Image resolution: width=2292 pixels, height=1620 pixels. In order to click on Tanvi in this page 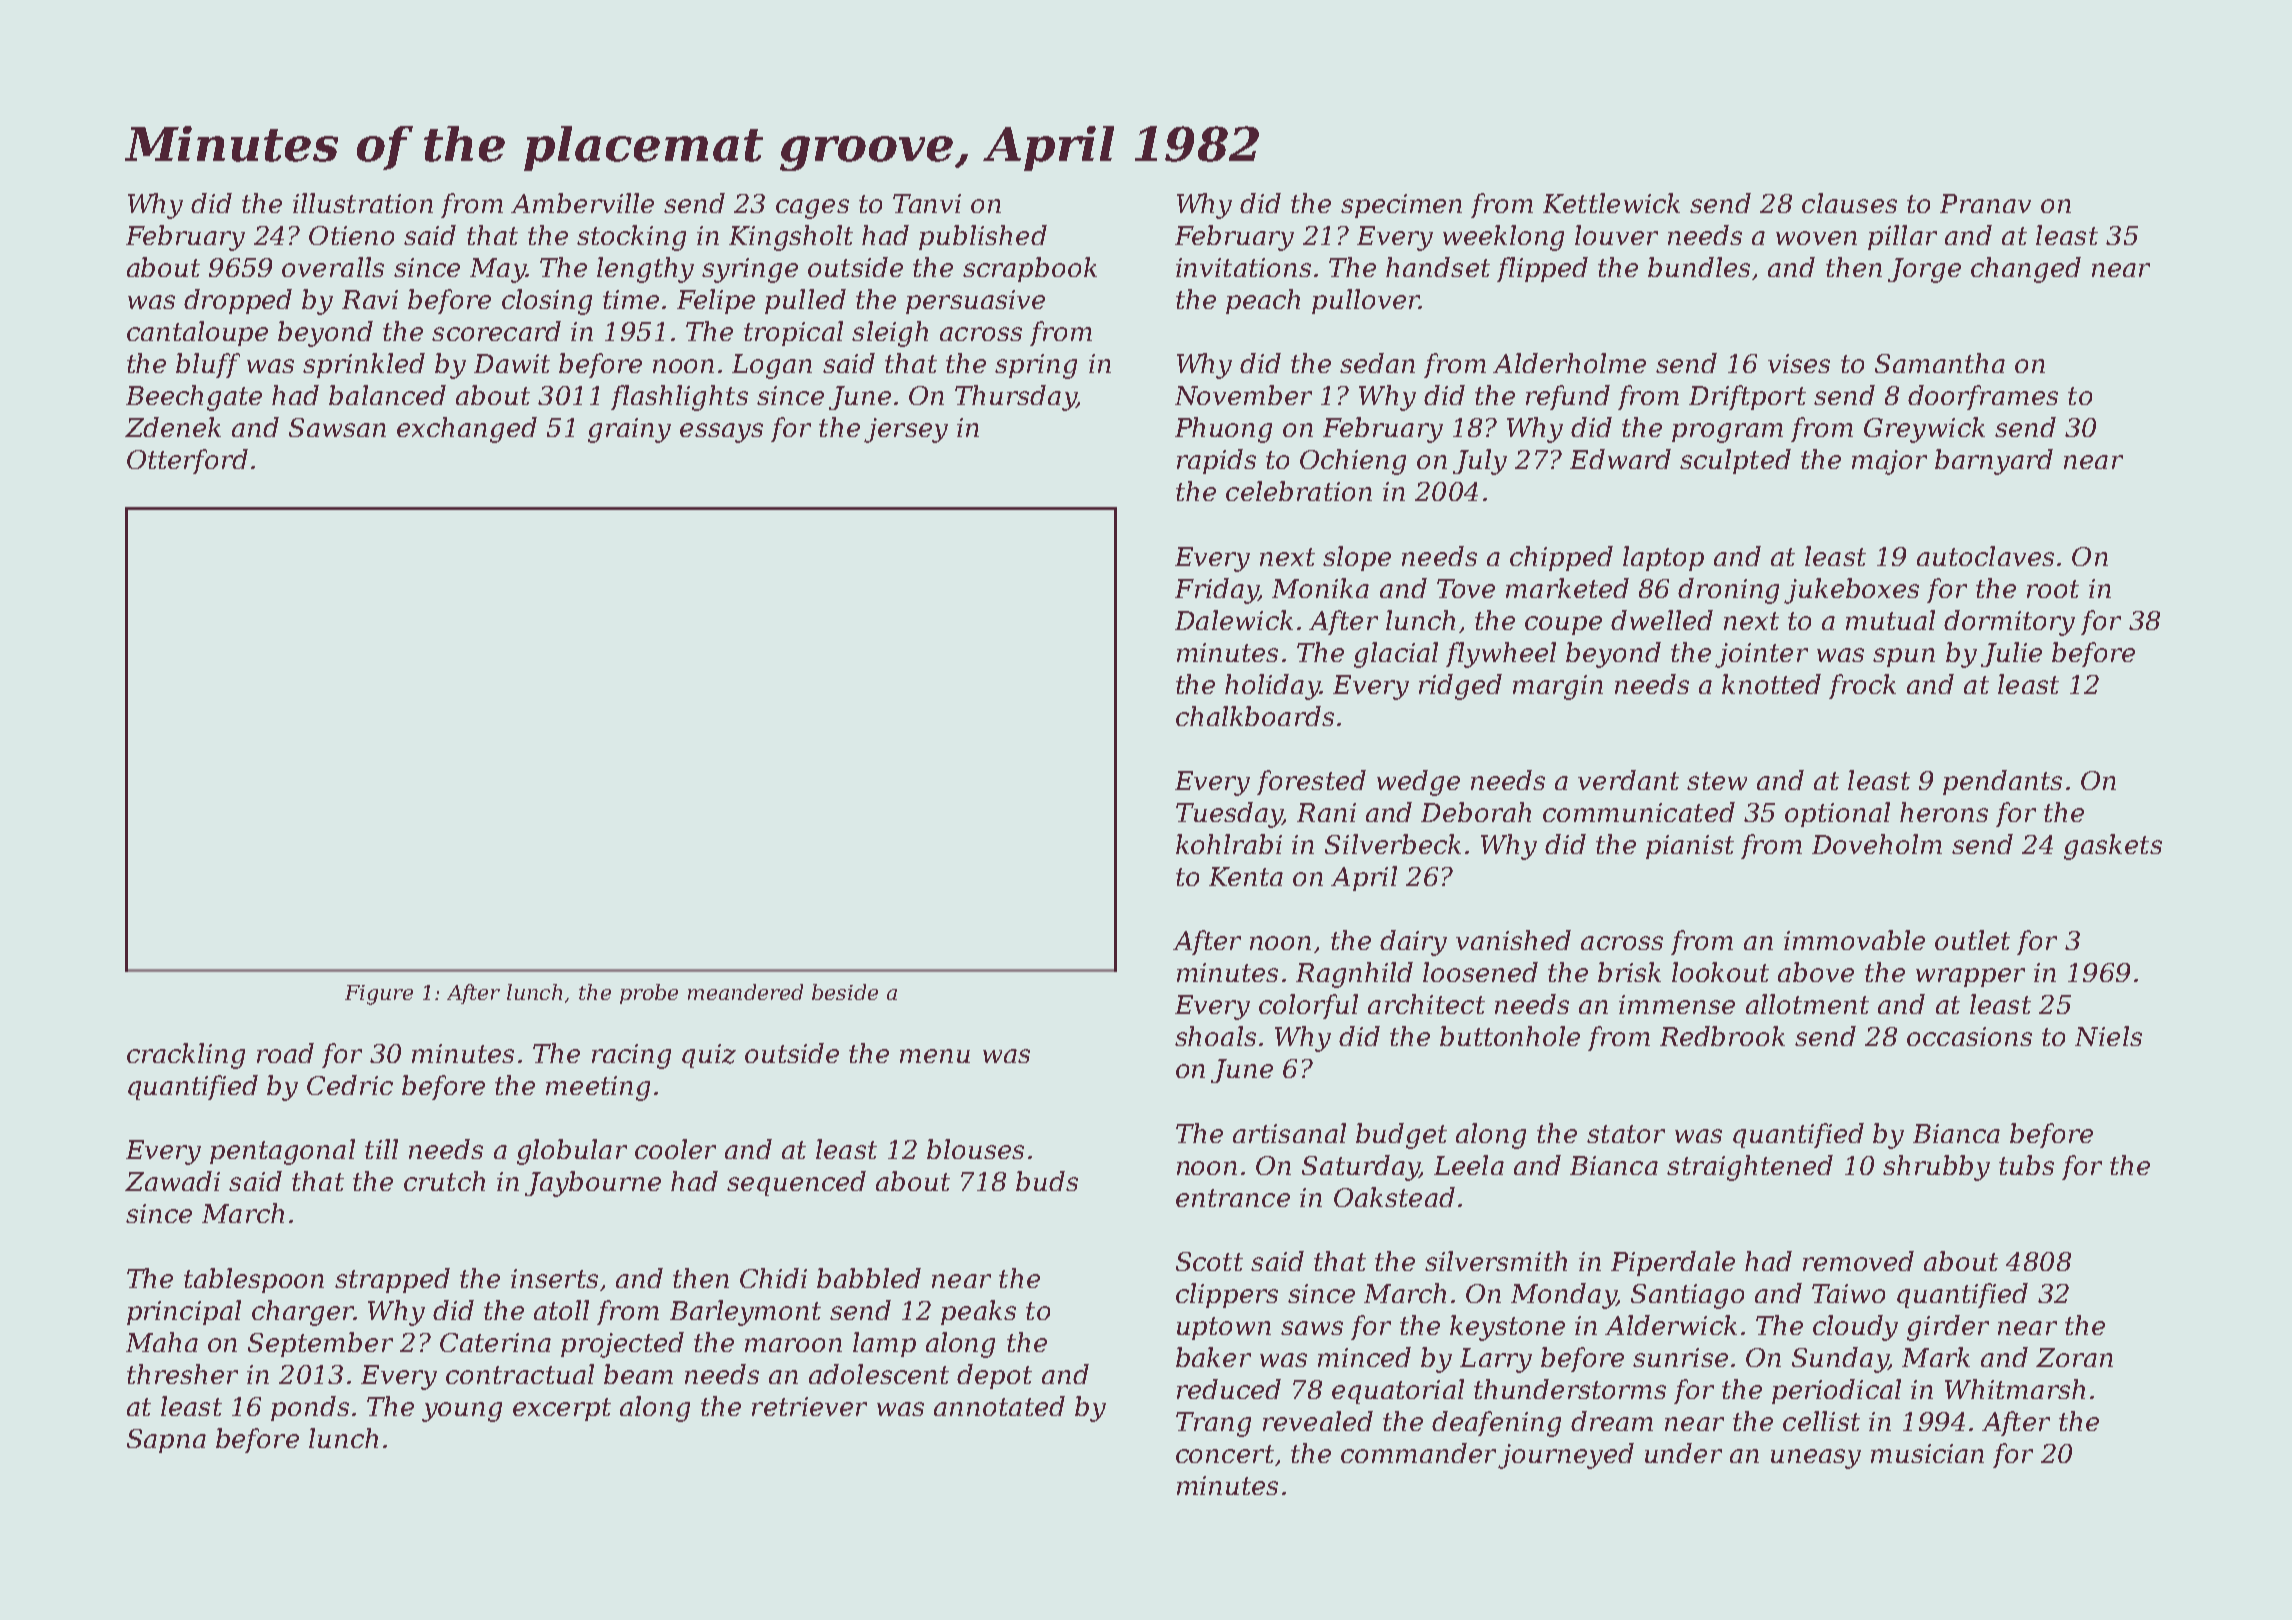, I will do `click(927, 203)`.
